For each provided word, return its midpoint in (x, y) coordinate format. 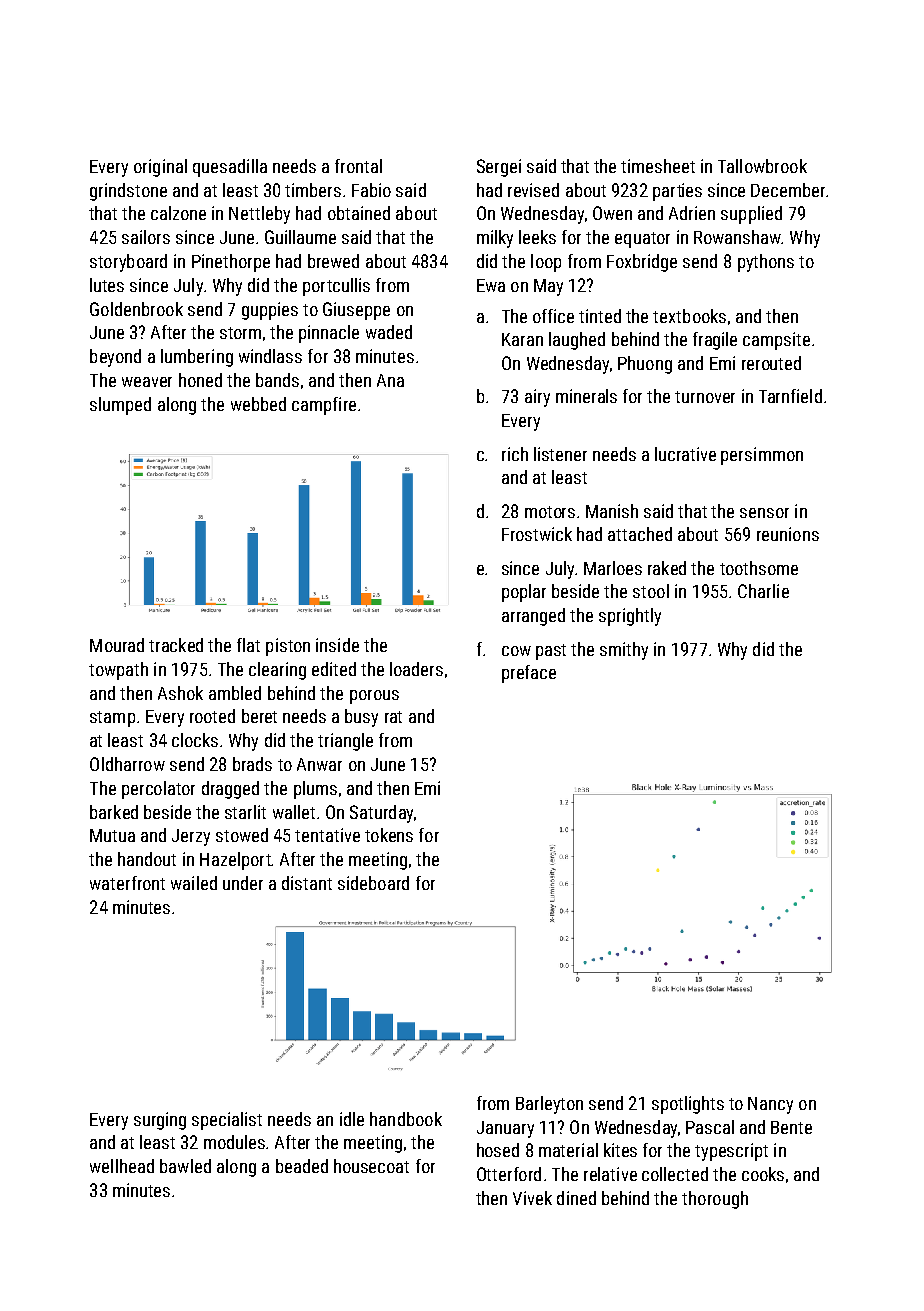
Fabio (371, 190)
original (160, 168)
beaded (302, 1166)
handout (147, 859)
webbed (258, 404)
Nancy (770, 1105)
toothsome (759, 568)
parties (677, 192)
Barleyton (549, 1105)
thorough (715, 1200)
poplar (524, 593)
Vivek (532, 1198)
